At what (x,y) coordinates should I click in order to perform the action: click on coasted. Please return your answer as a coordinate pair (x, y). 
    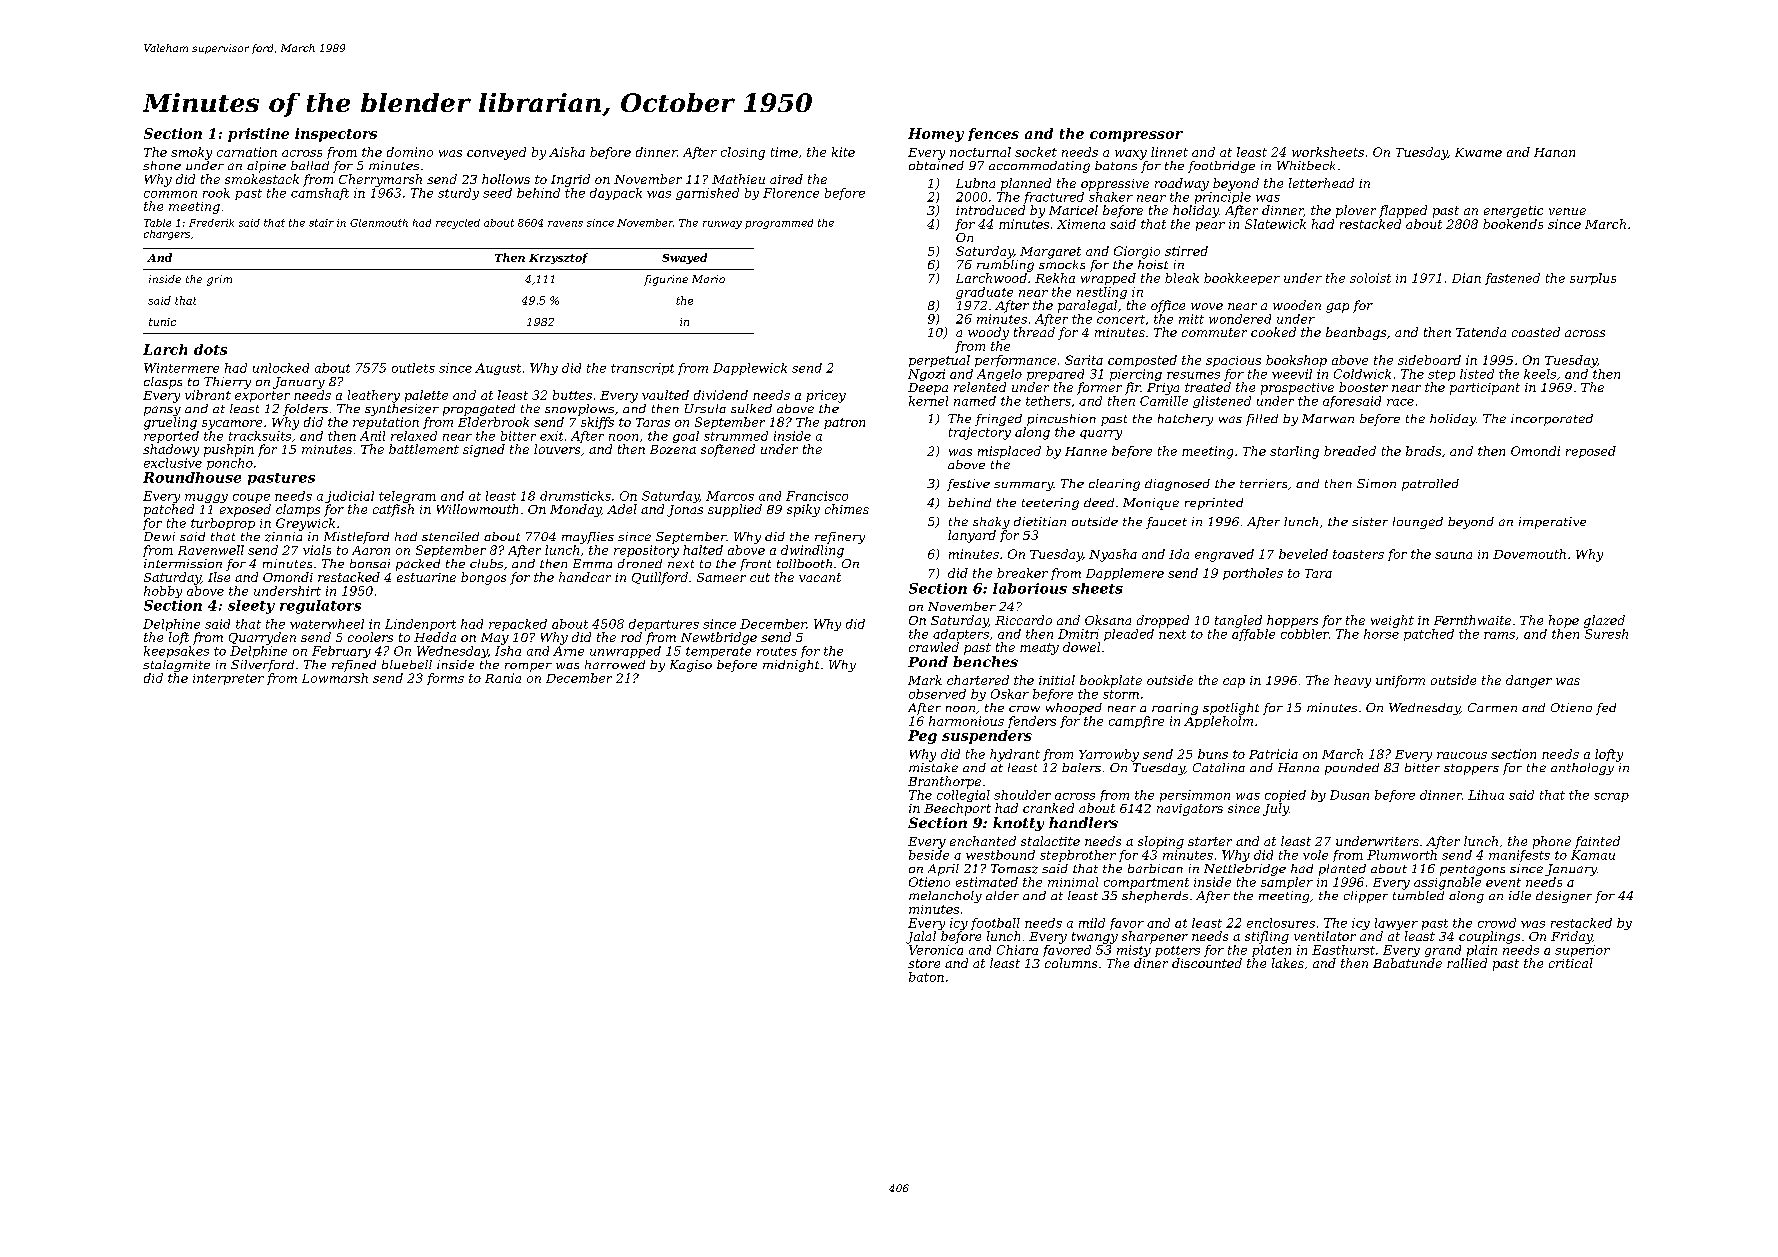
    Looking at the image, I should click on (1536, 332).
